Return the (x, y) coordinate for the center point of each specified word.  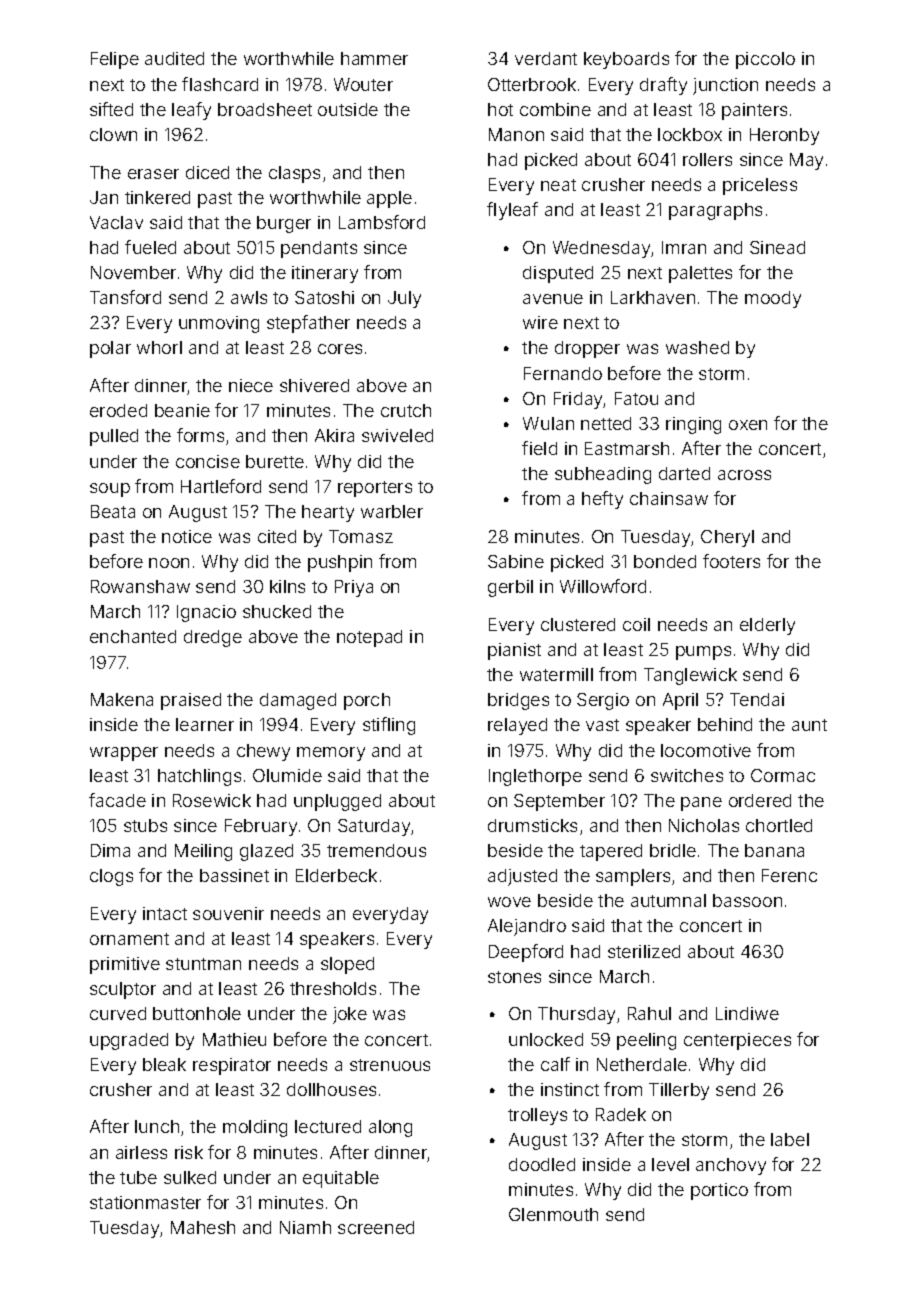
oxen (748, 425)
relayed (517, 726)
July (404, 299)
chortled (779, 825)
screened (376, 1227)
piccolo (765, 60)
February (261, 827)
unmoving (219, 324)
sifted (111, 109)
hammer (374, 58)
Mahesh (203, 1227)
